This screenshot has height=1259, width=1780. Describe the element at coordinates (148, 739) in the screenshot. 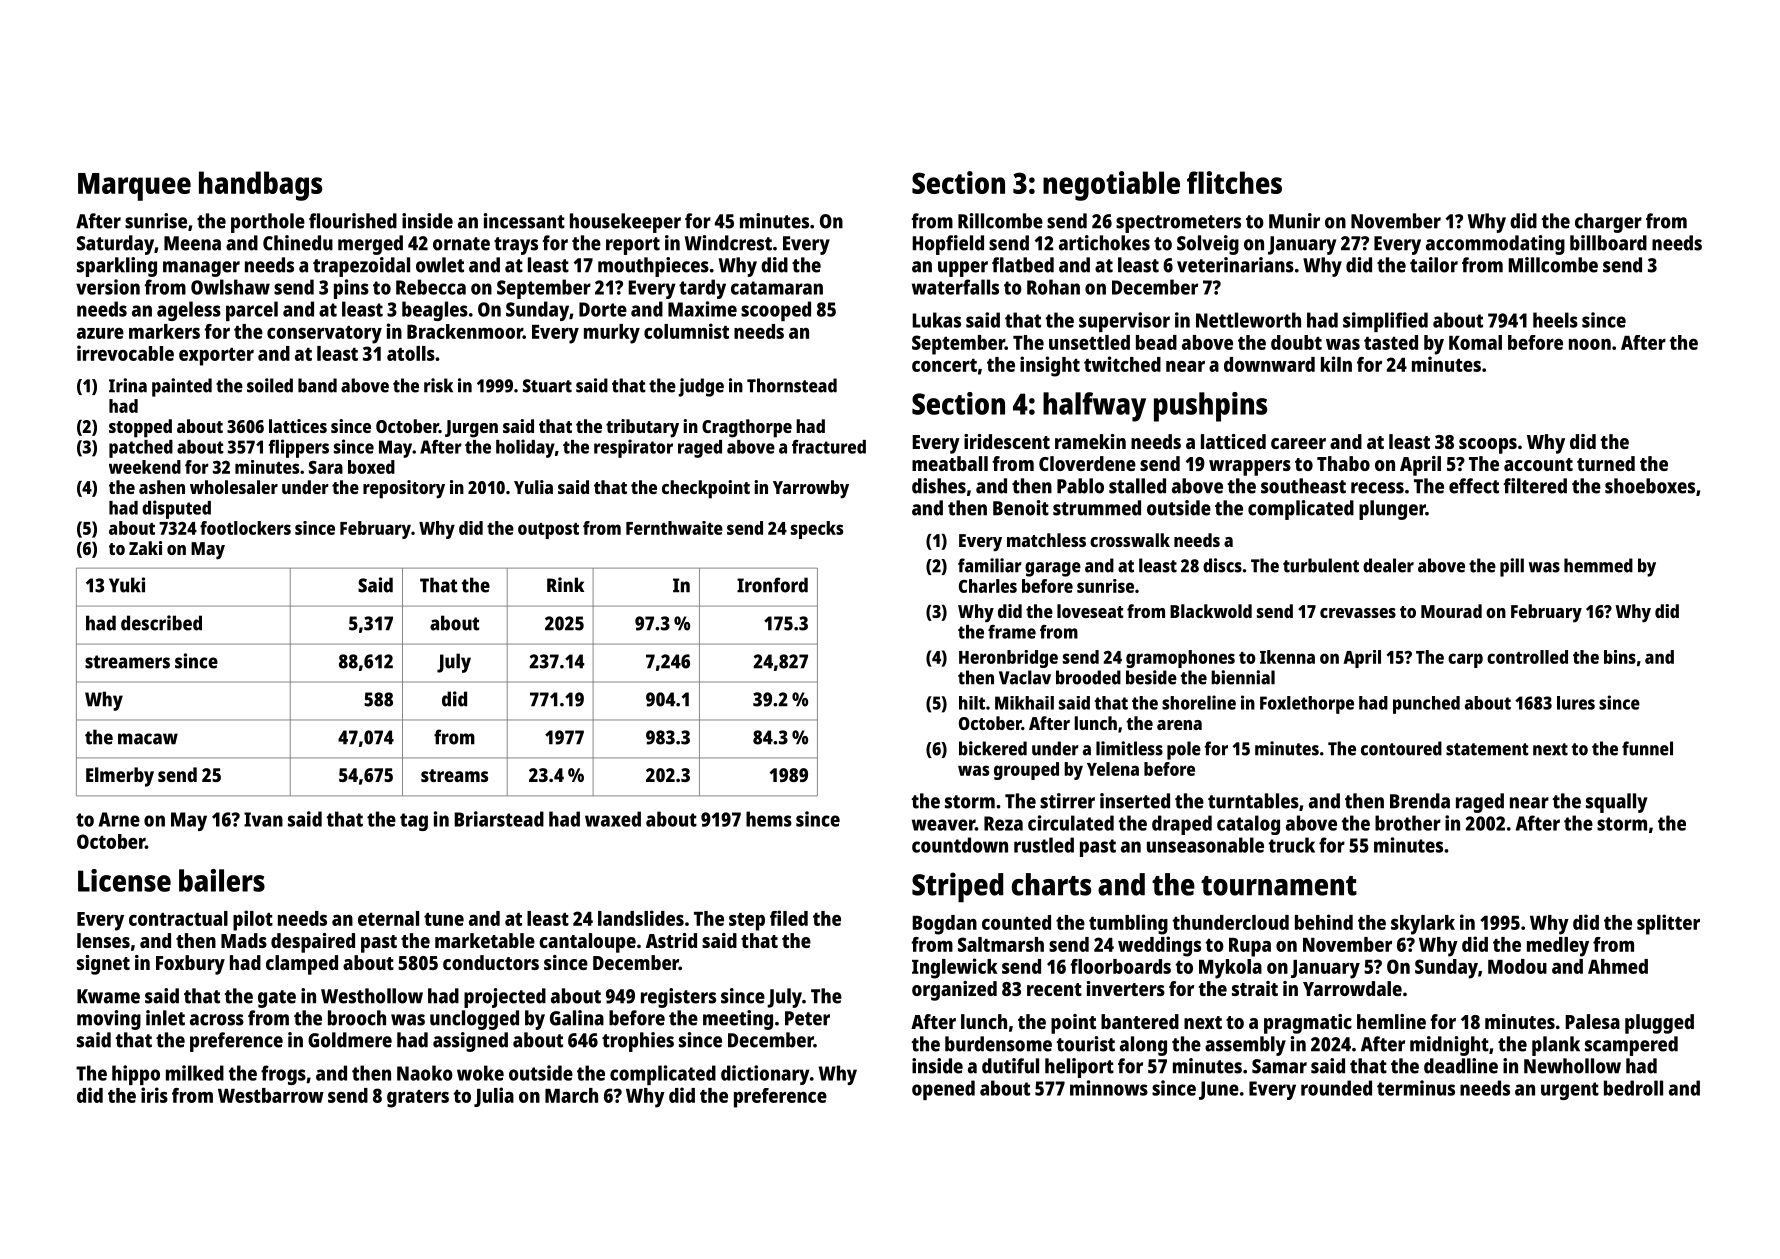

I see `macaw` at that location.
